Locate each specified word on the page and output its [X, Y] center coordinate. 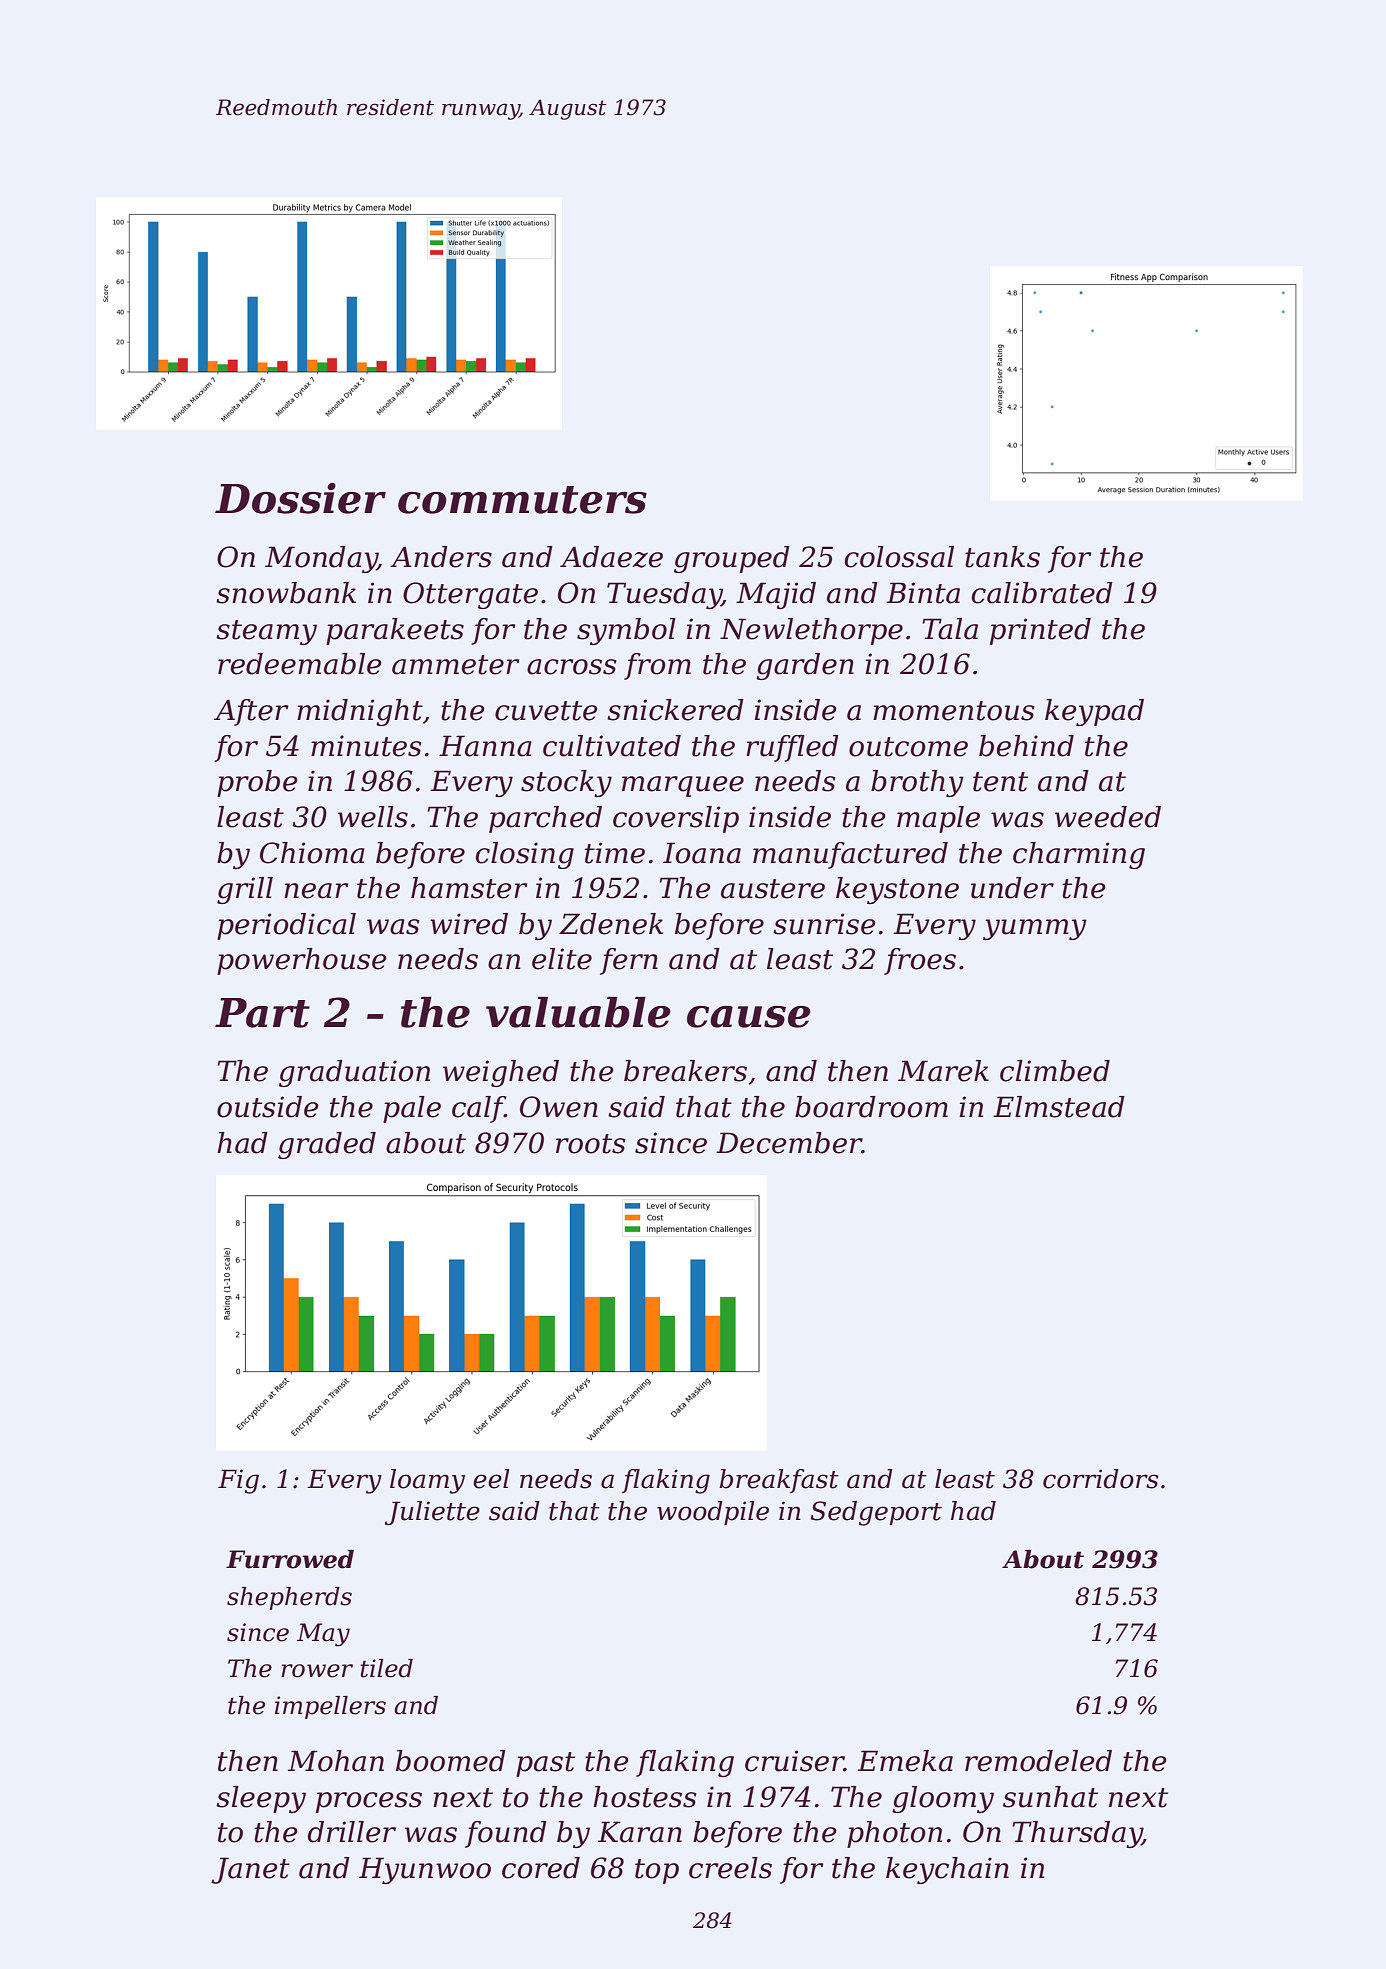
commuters [522, 500]
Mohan [336, 1761]
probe [257, 783]
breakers [685, 1071]
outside [268, 1107]
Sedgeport [876, 1513]
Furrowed [290, 1559]
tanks [1002, 557]
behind [1026, 746]
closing [525, 855]
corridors [1101, 1479]
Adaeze [611, 557]
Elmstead [1059, 1107]
